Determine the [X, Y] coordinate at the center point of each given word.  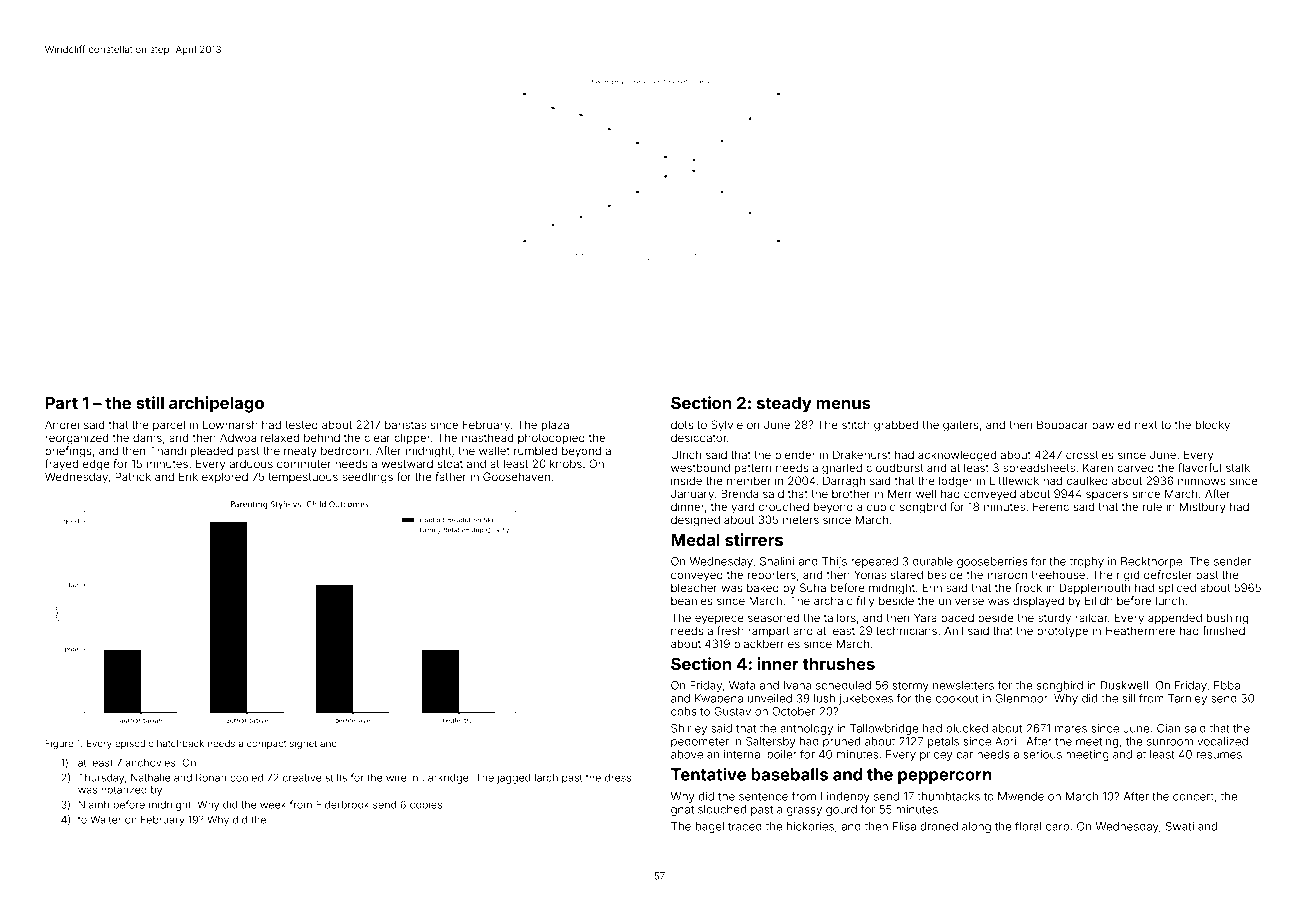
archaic [833, 600]
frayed [61, 465]
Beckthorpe [1151, 562]
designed [695, 521]
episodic [134, 744]
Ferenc [1051, 506]
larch [546, 778]
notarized [124, 789]
